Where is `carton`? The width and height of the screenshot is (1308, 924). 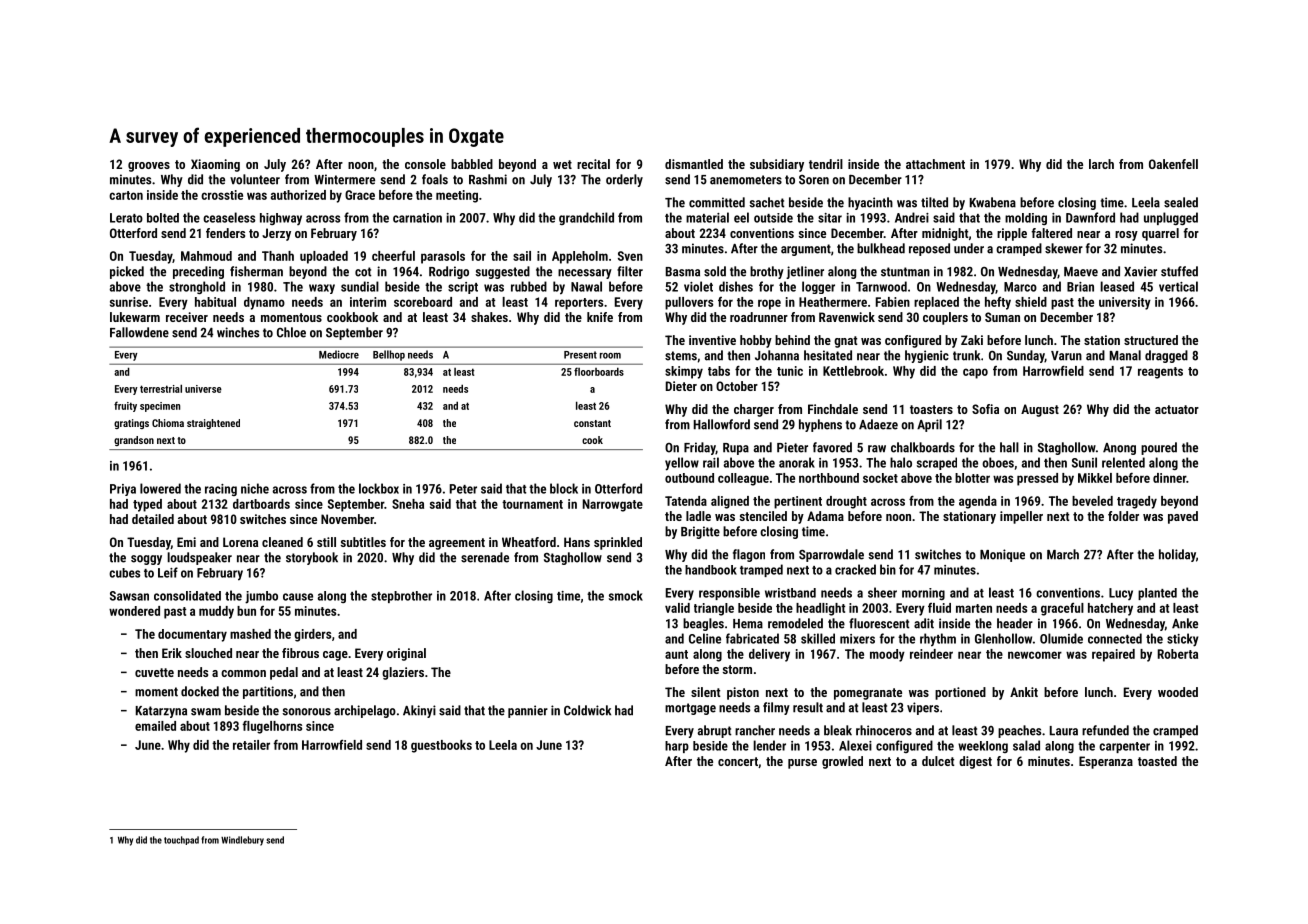 carton is located at coordinates (126, 195).
